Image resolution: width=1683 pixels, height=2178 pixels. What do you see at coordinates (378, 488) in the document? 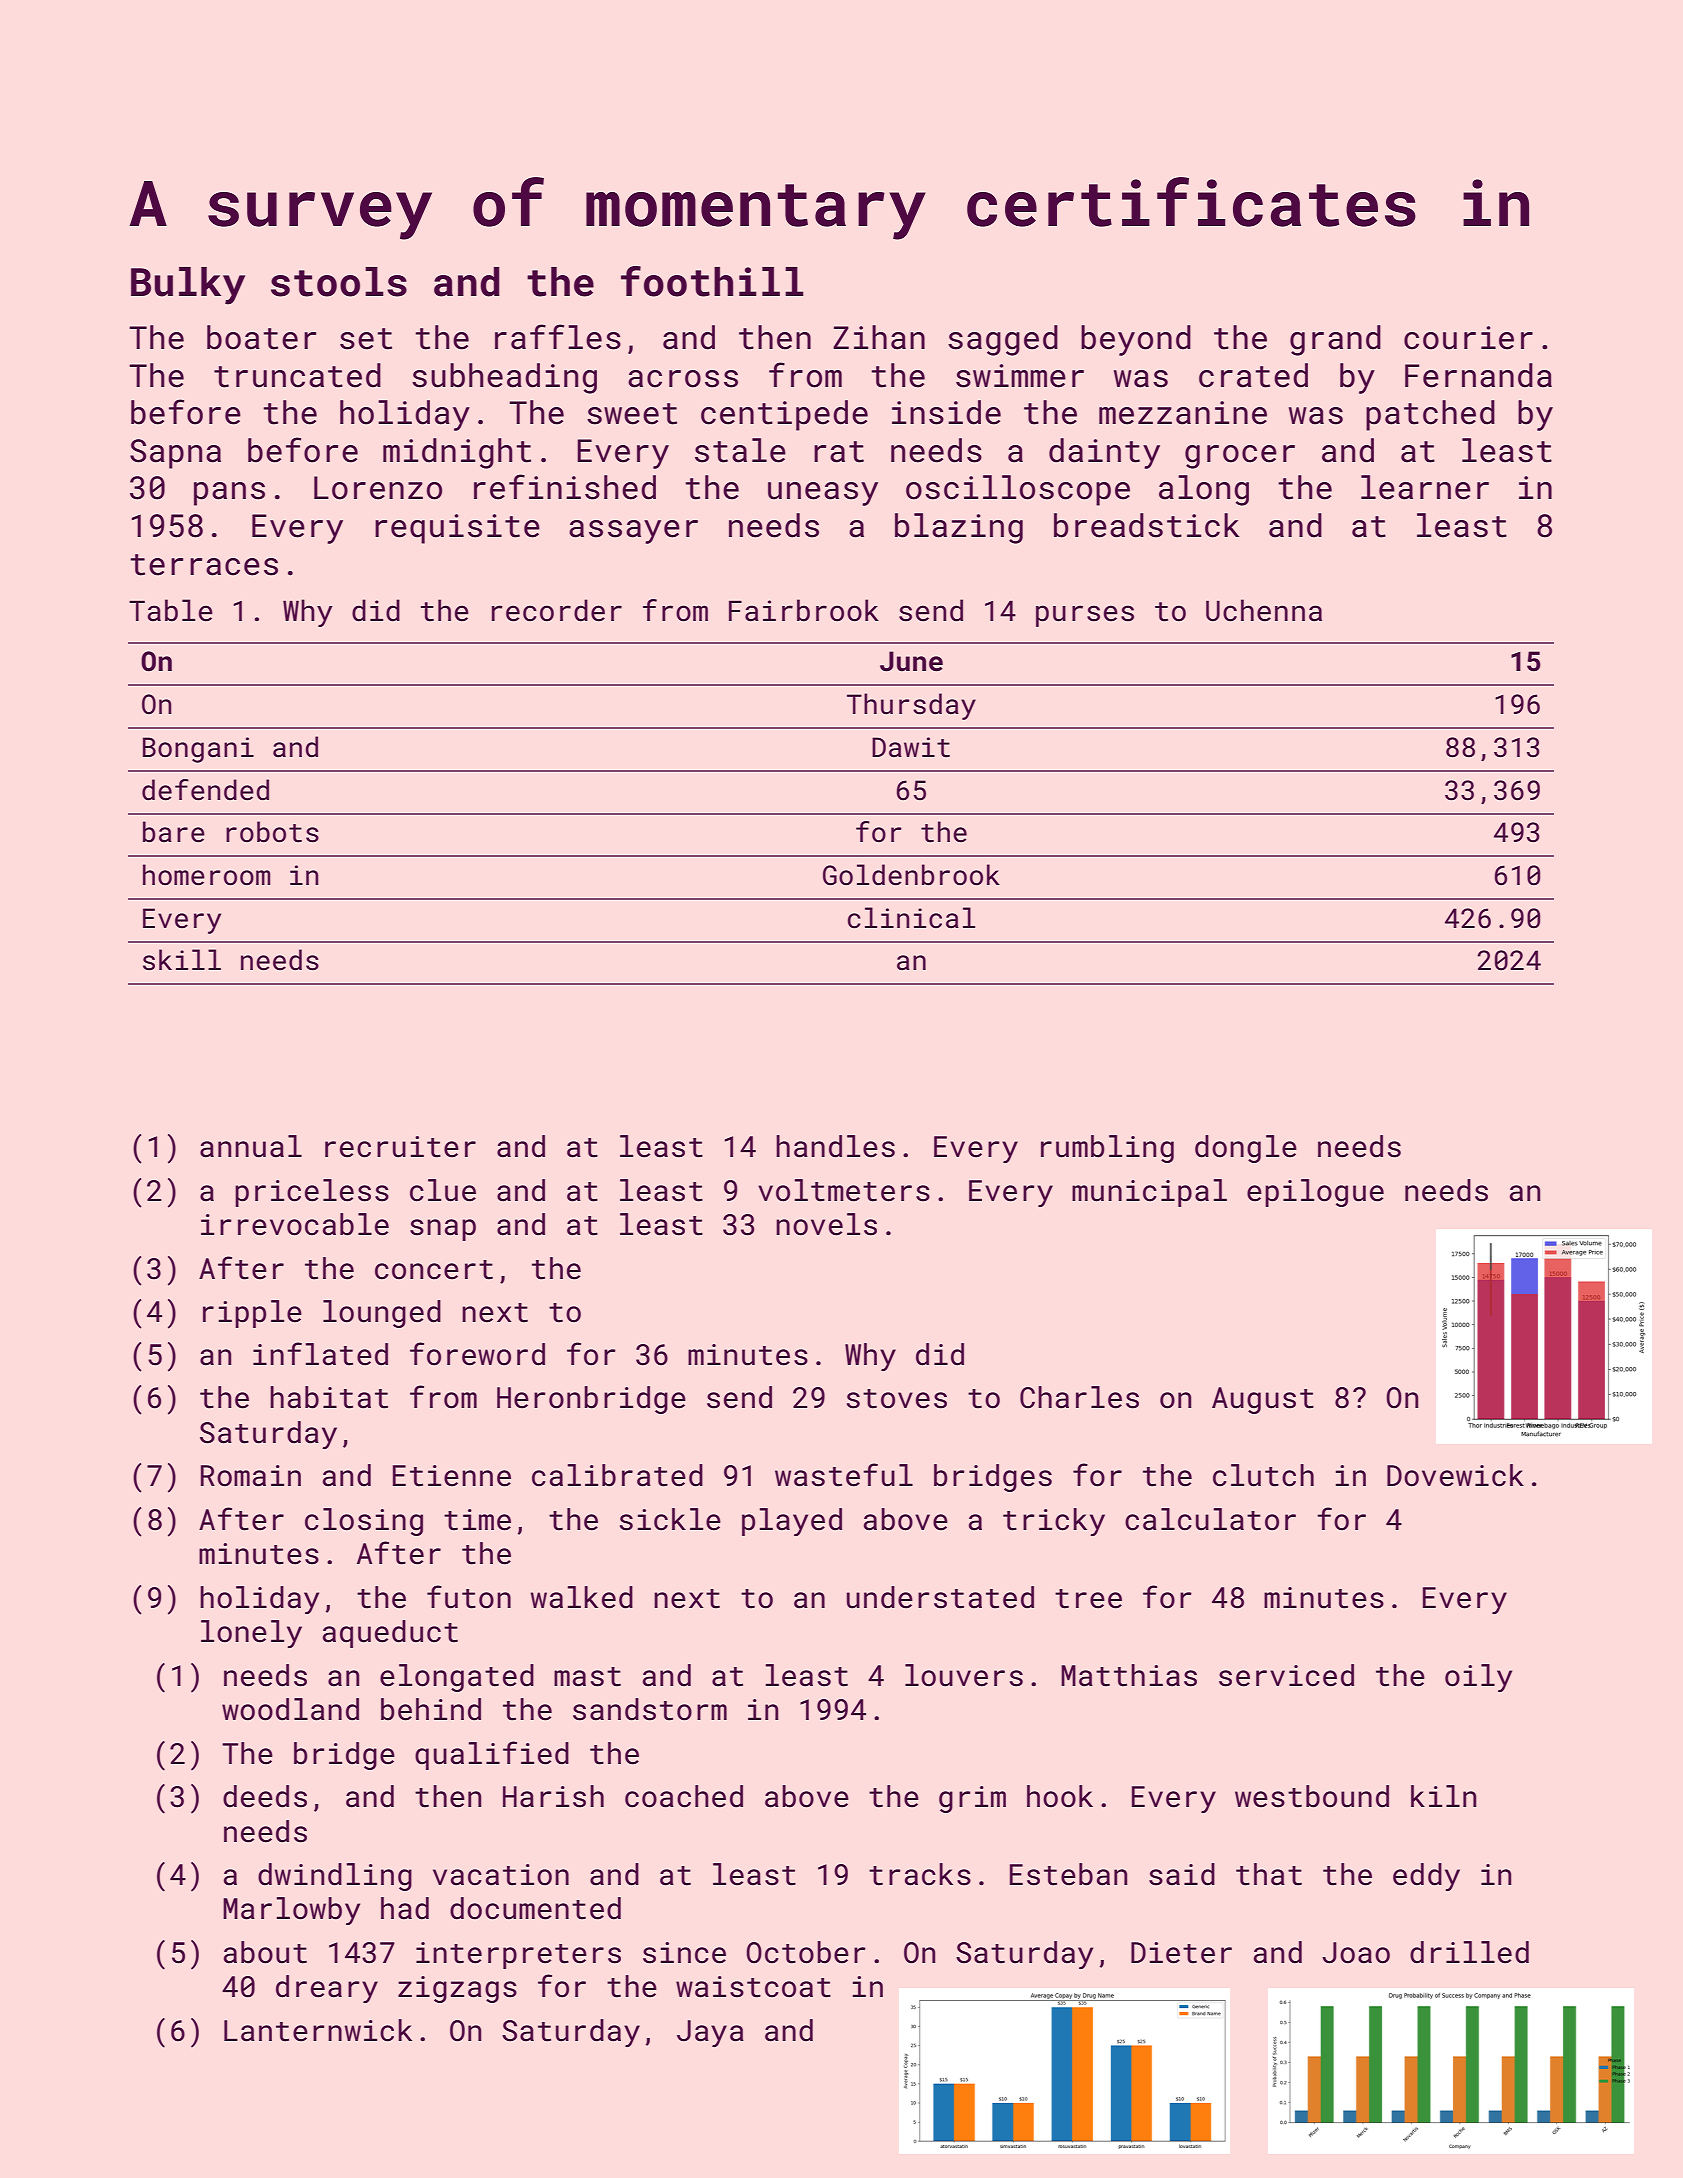
I see `Lorenzo` at bounding box center [378, 488].
